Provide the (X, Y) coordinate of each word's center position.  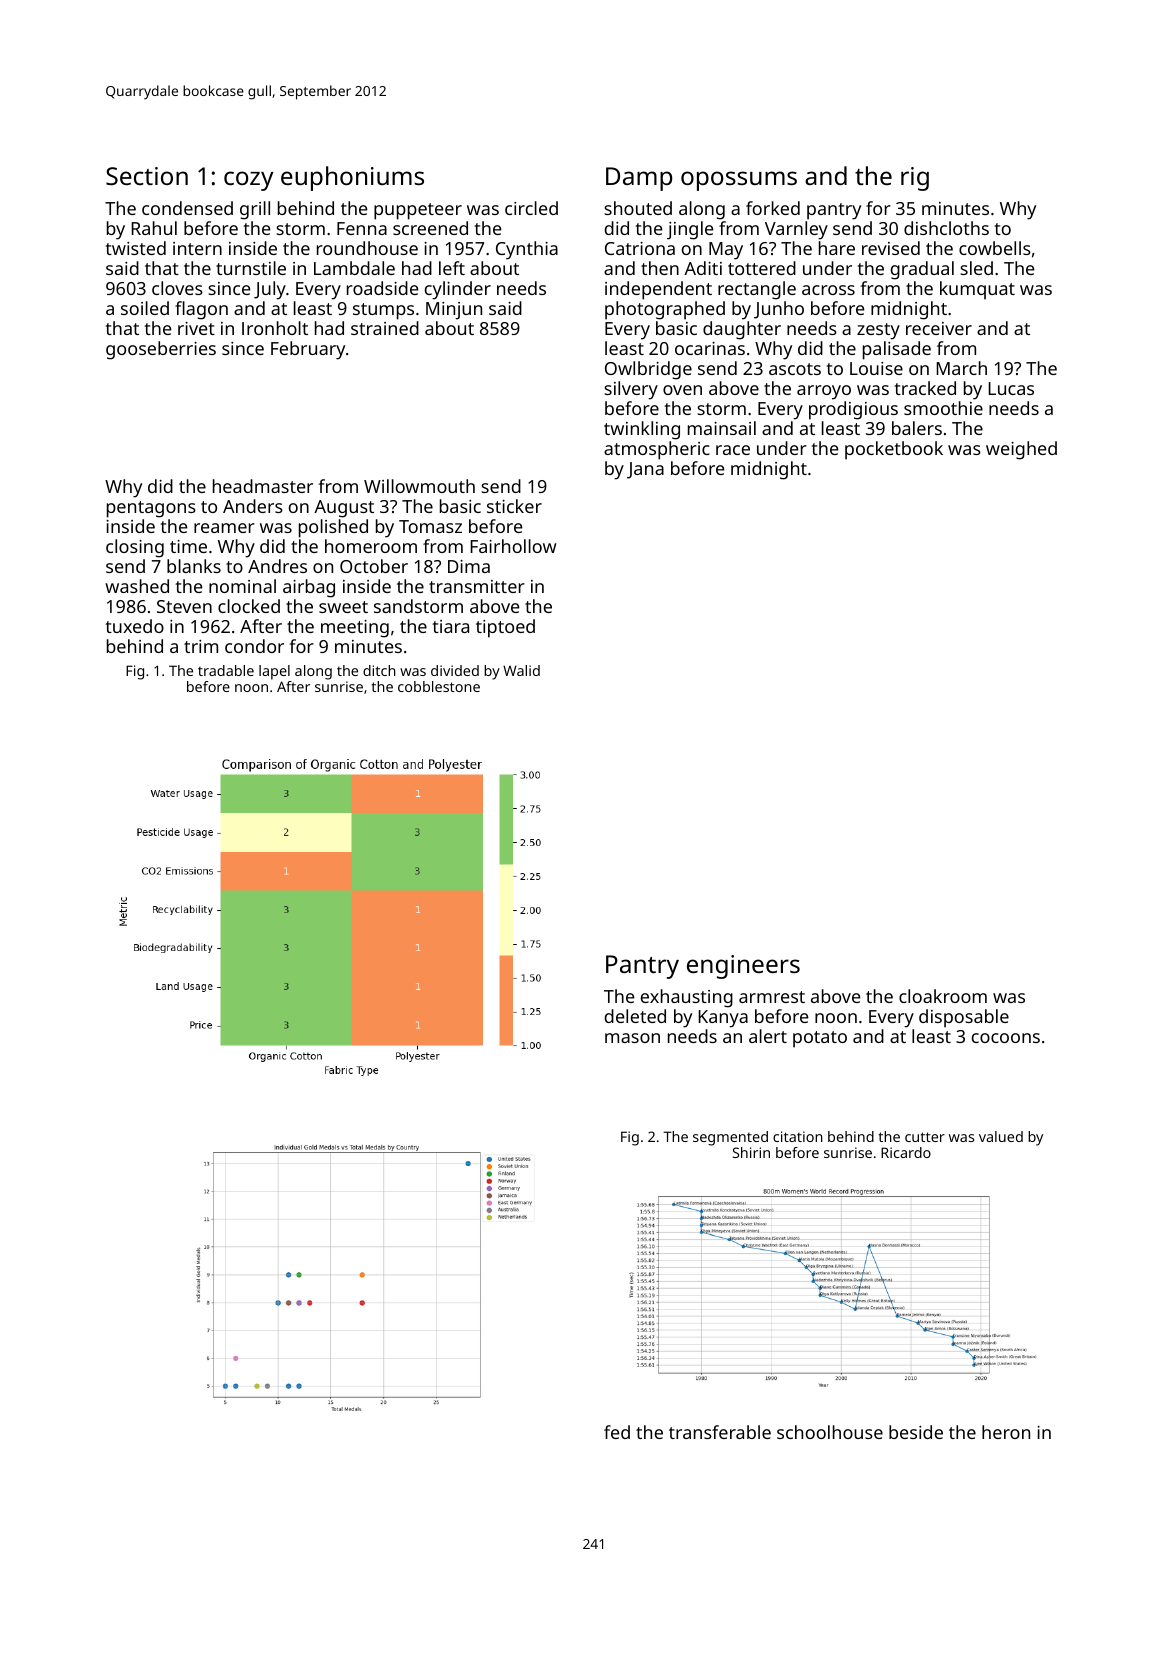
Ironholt (275, 328)
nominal (242, 586)
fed (617, 1432)
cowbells (995, 248)
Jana (645, 470)
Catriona (640, 248)
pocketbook (894, 450)
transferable (720, 1432)
